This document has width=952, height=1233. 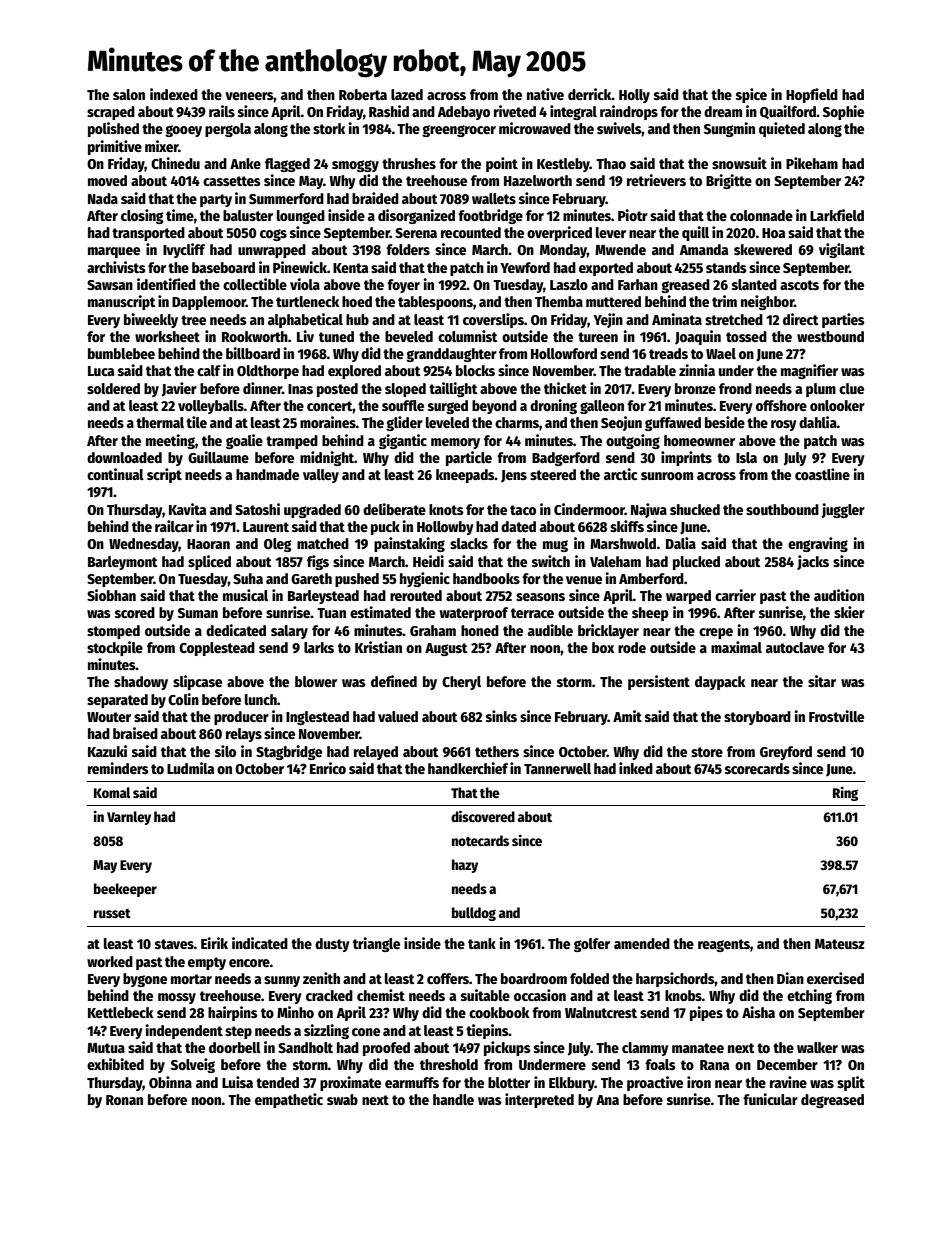 I want to click on Satoshi, so click(x=257, y=509).
